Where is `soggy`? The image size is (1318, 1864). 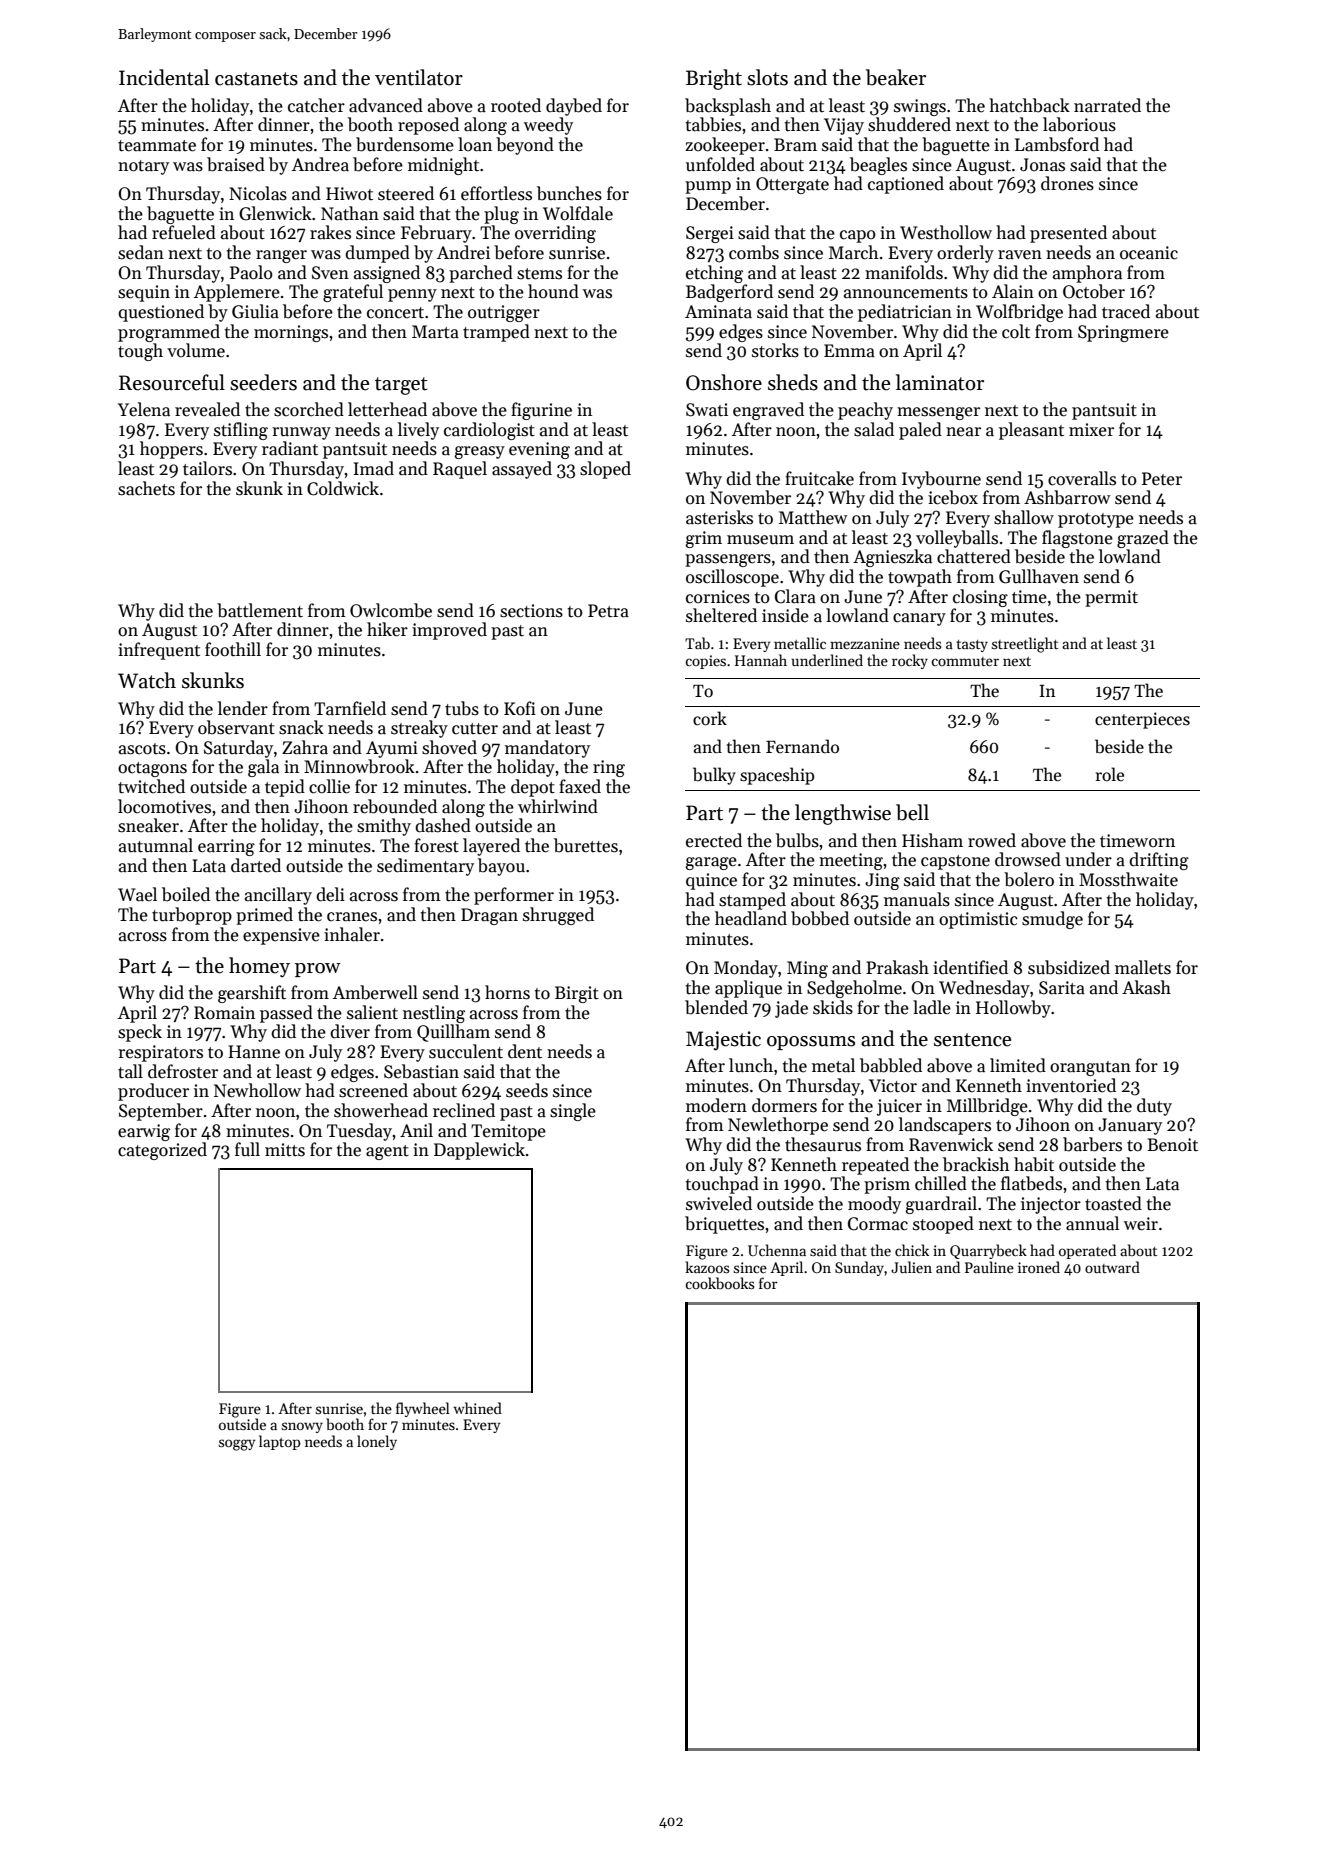
soggy is located at coordinates (237, 1445).
